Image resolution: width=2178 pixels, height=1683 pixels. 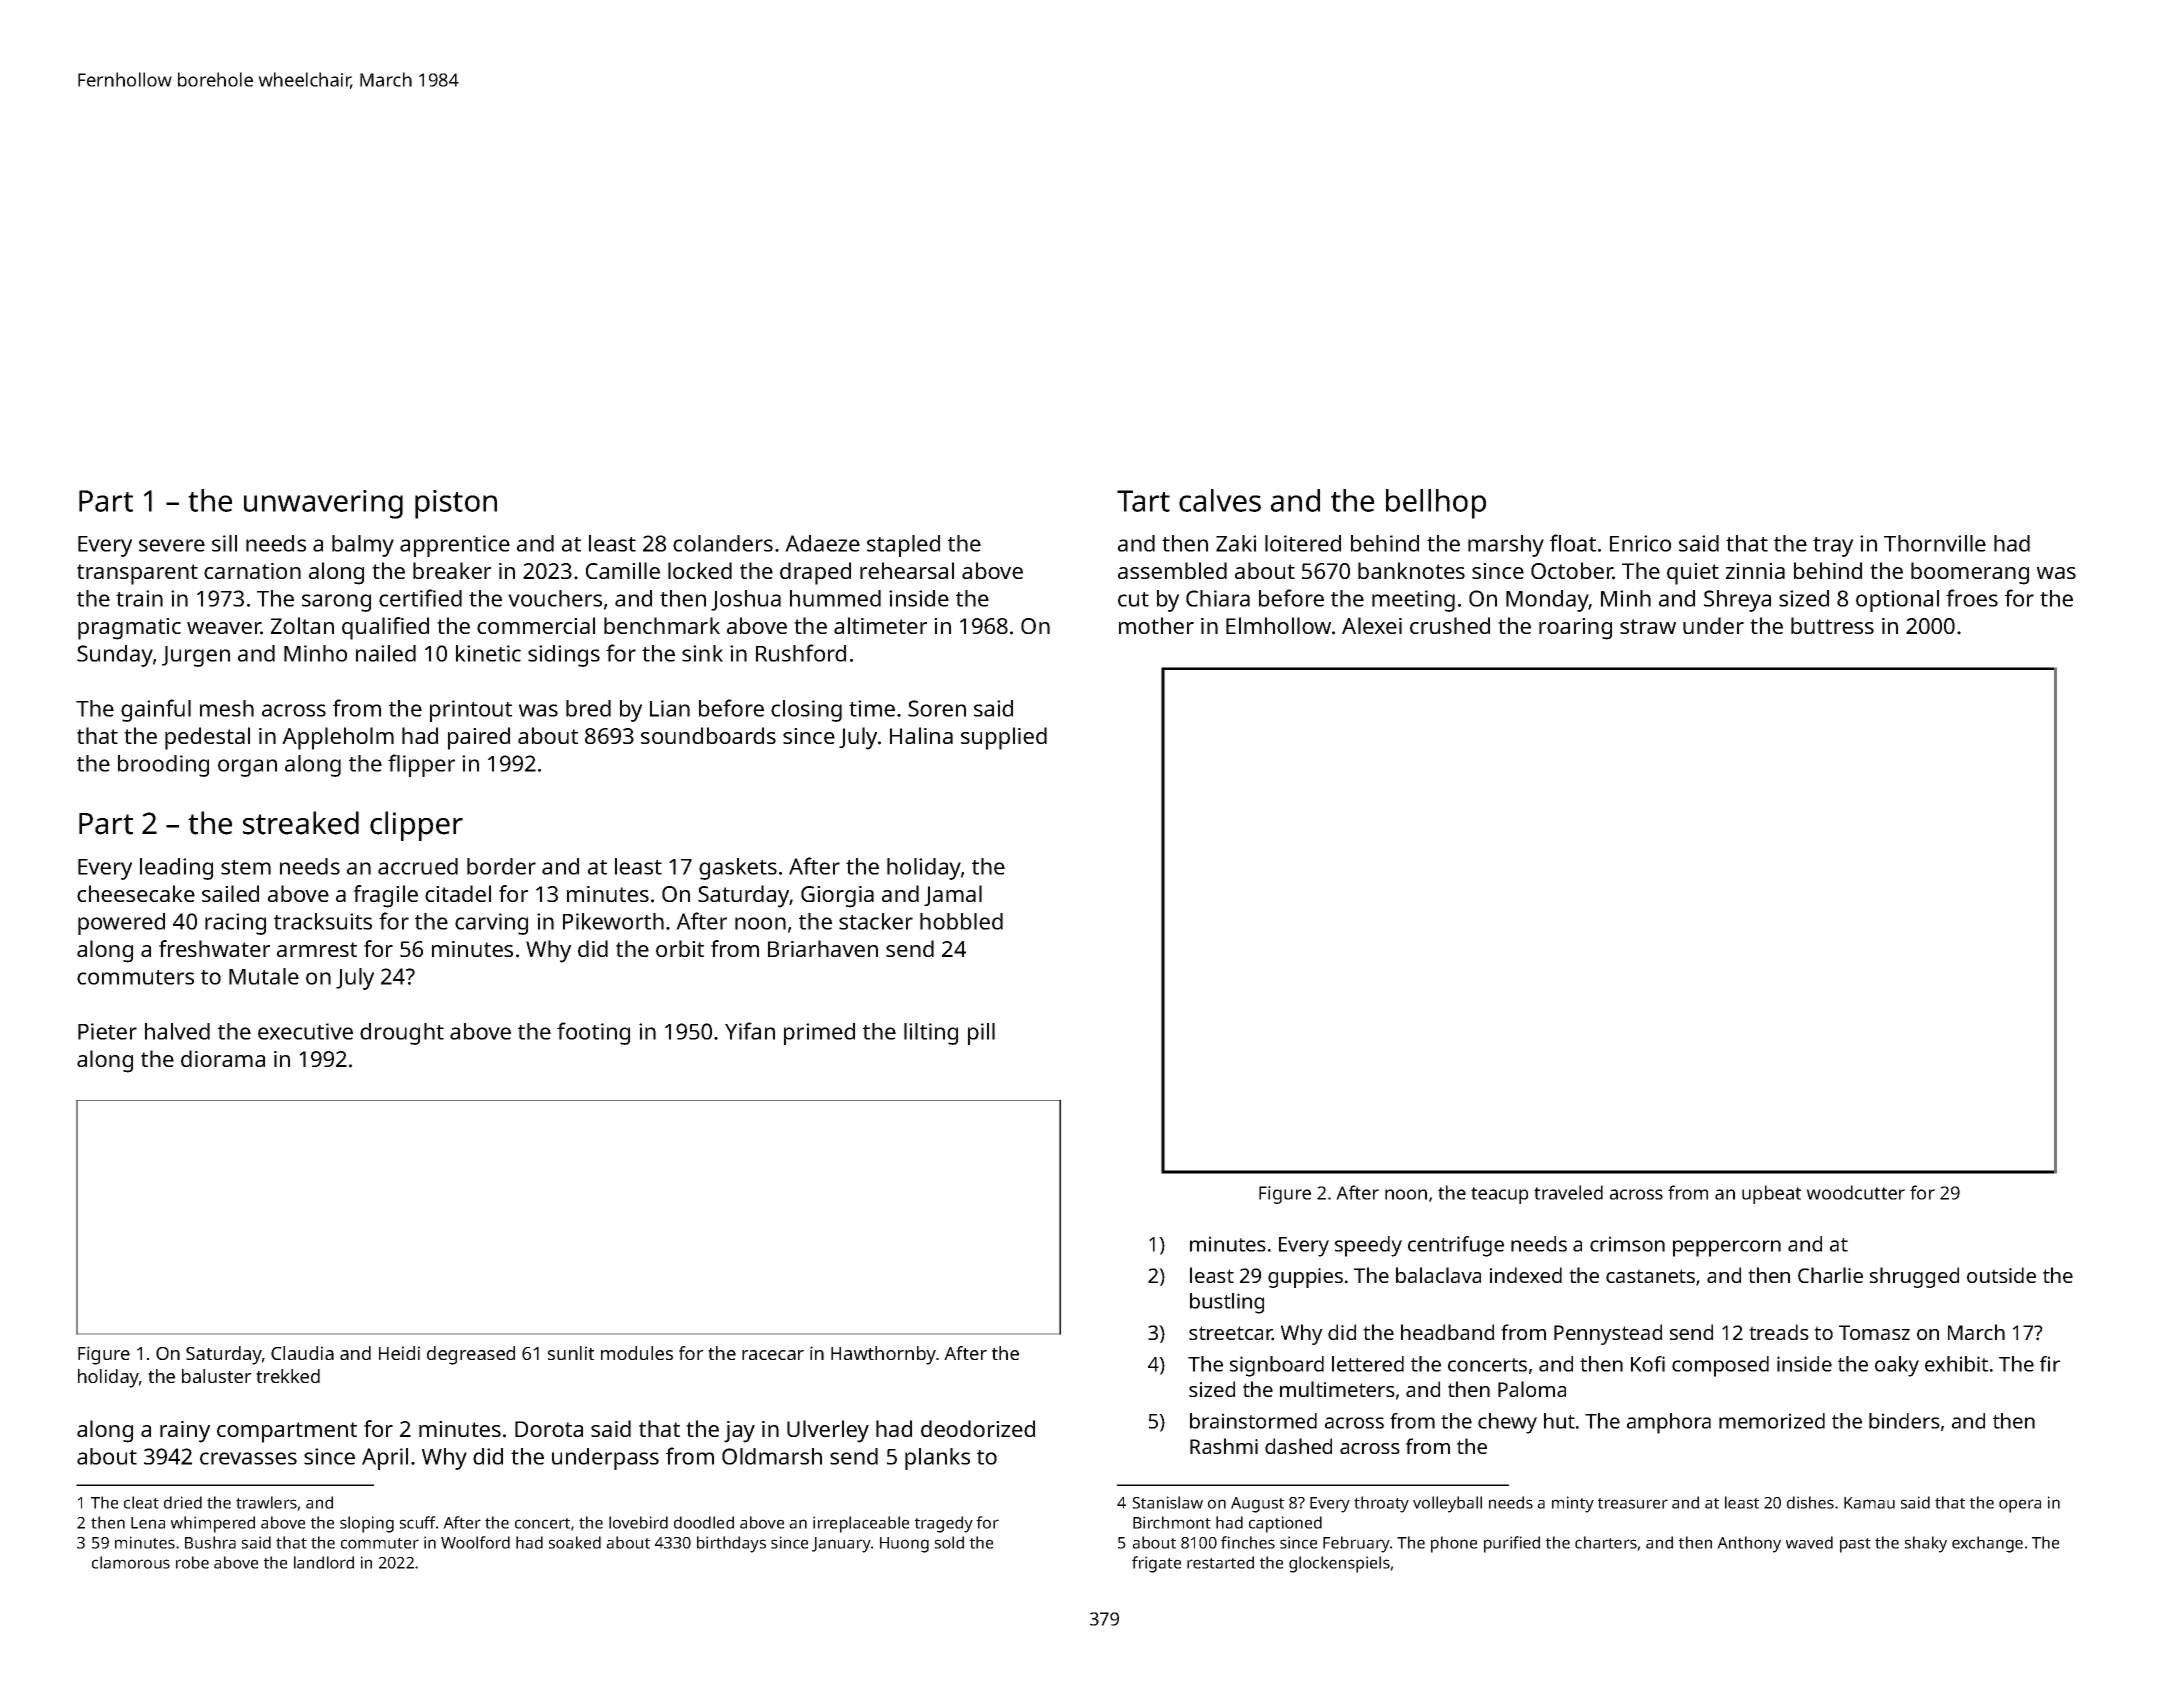 I want to click on brooding, so click(x=163, y=766).
